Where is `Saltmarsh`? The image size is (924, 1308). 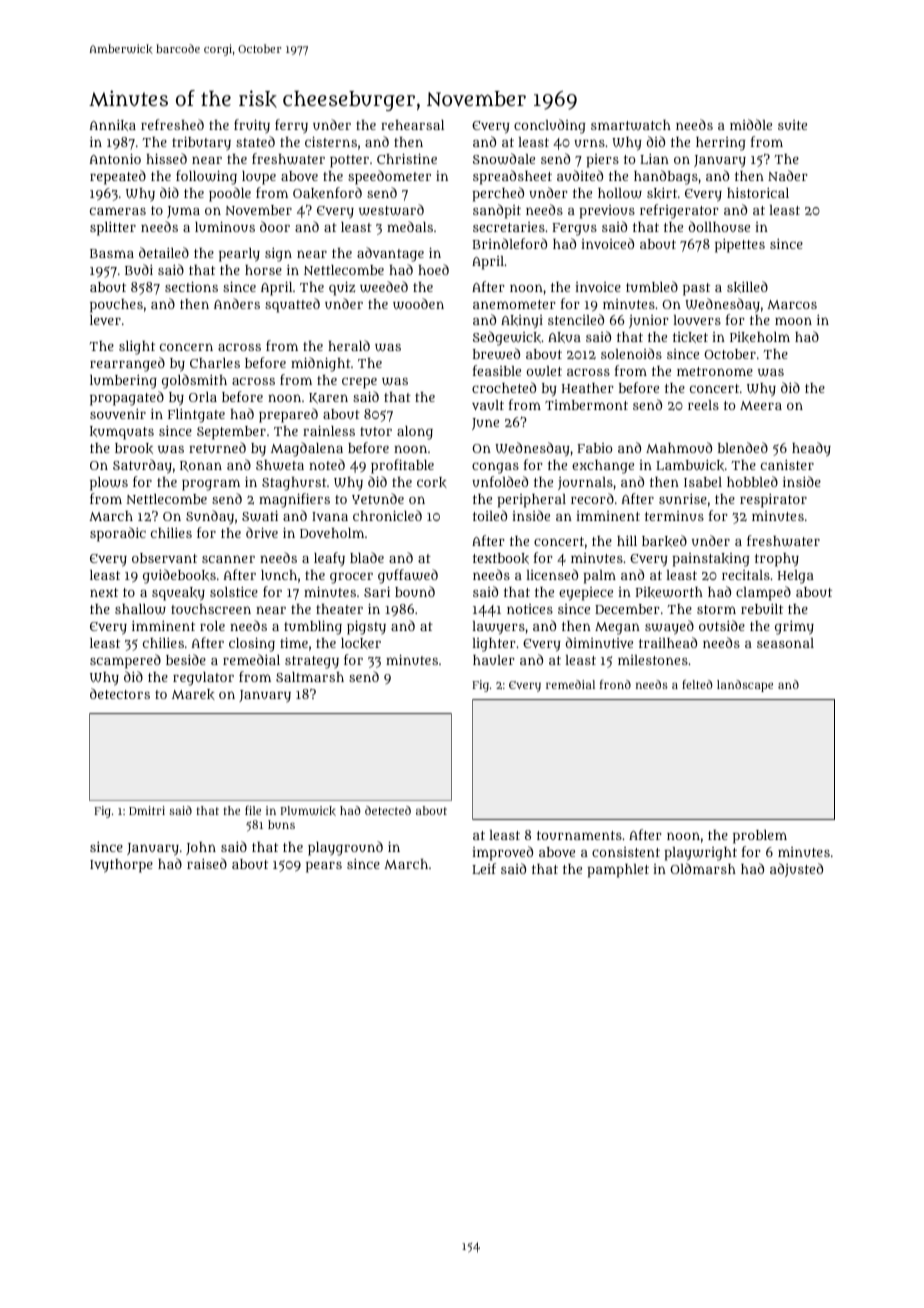 Saltmarsh is located at coordinates (310, 677).
